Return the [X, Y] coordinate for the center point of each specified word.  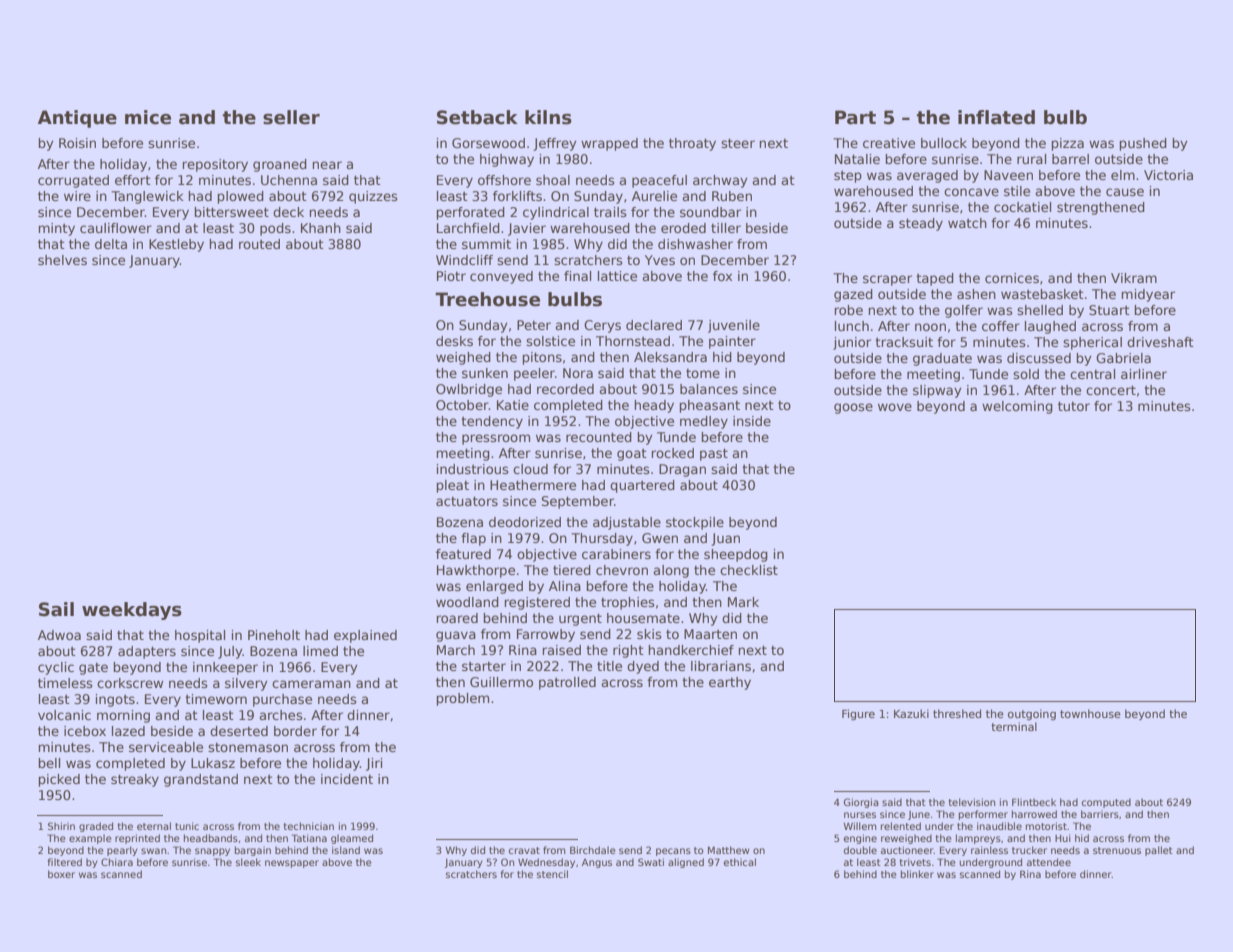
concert [1111, 390]
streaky [135, 780]
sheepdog [736, 555]
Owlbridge [469, 390]
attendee [1049, 862]
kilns [548, 117]
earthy [730, 683]
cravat [524, 850]
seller [291, 117]
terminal [1014, 726]
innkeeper [225, 668]
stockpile [695, 523]
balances [709, 389]
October [462, 405]
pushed [1143, 144]
